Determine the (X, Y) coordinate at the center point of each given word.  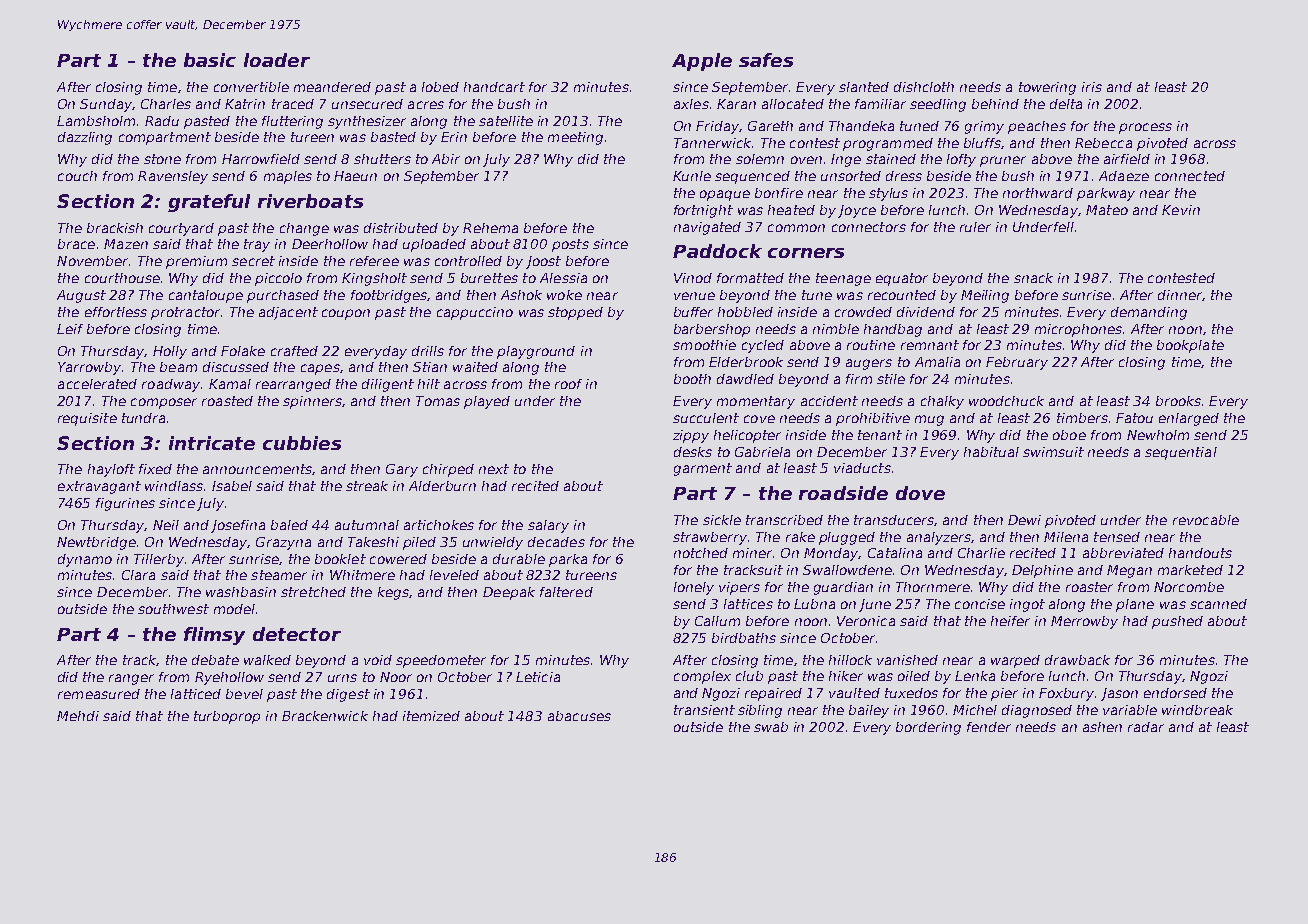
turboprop (227, 717)
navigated (707, 228)
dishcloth (924, 87)
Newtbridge (96, 543)
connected (1190, 176)
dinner (1180, 295)
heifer (1010, 621)
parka (568, 560)
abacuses (579, 716)
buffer (693, 312)
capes (320, 369)
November (92, 261)
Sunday (106, 105)
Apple (702, 62)
